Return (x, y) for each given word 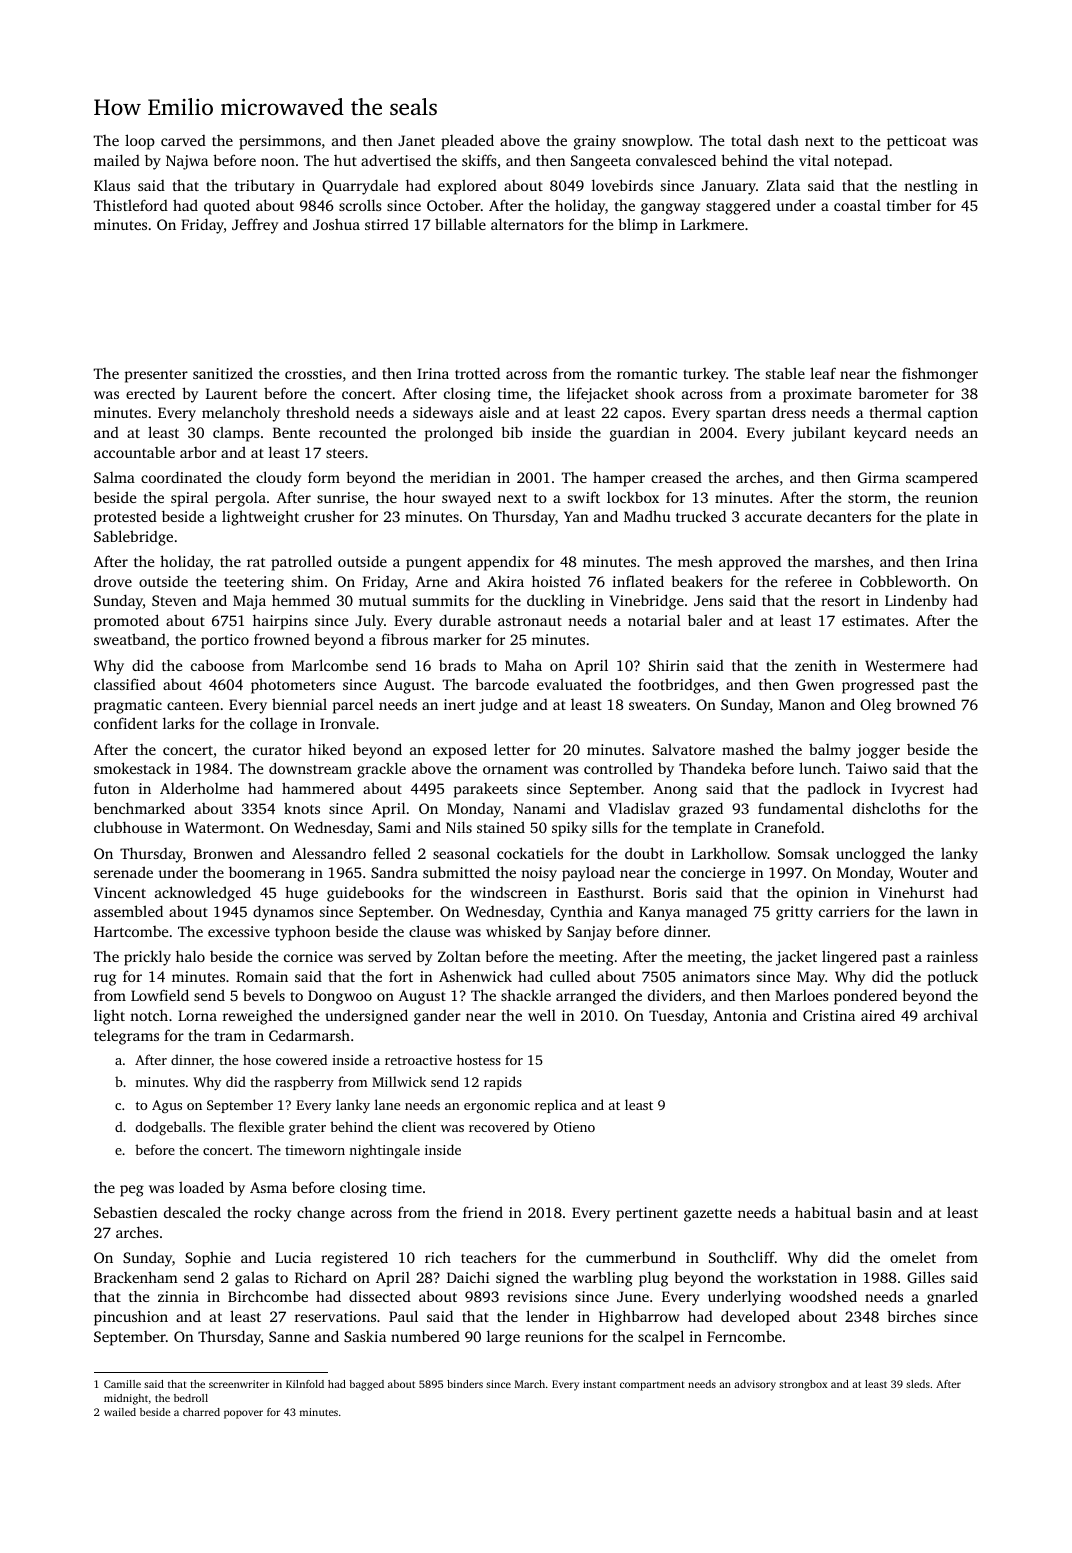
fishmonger (940, 375)
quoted (227, 207)
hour (419, 497)
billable (460, 224)
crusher (329, 516)
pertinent (647, 1214)
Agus (167, 1106)
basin (874, 1212)
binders (465, 1384)
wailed (120, 1412)
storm (867, 498)
